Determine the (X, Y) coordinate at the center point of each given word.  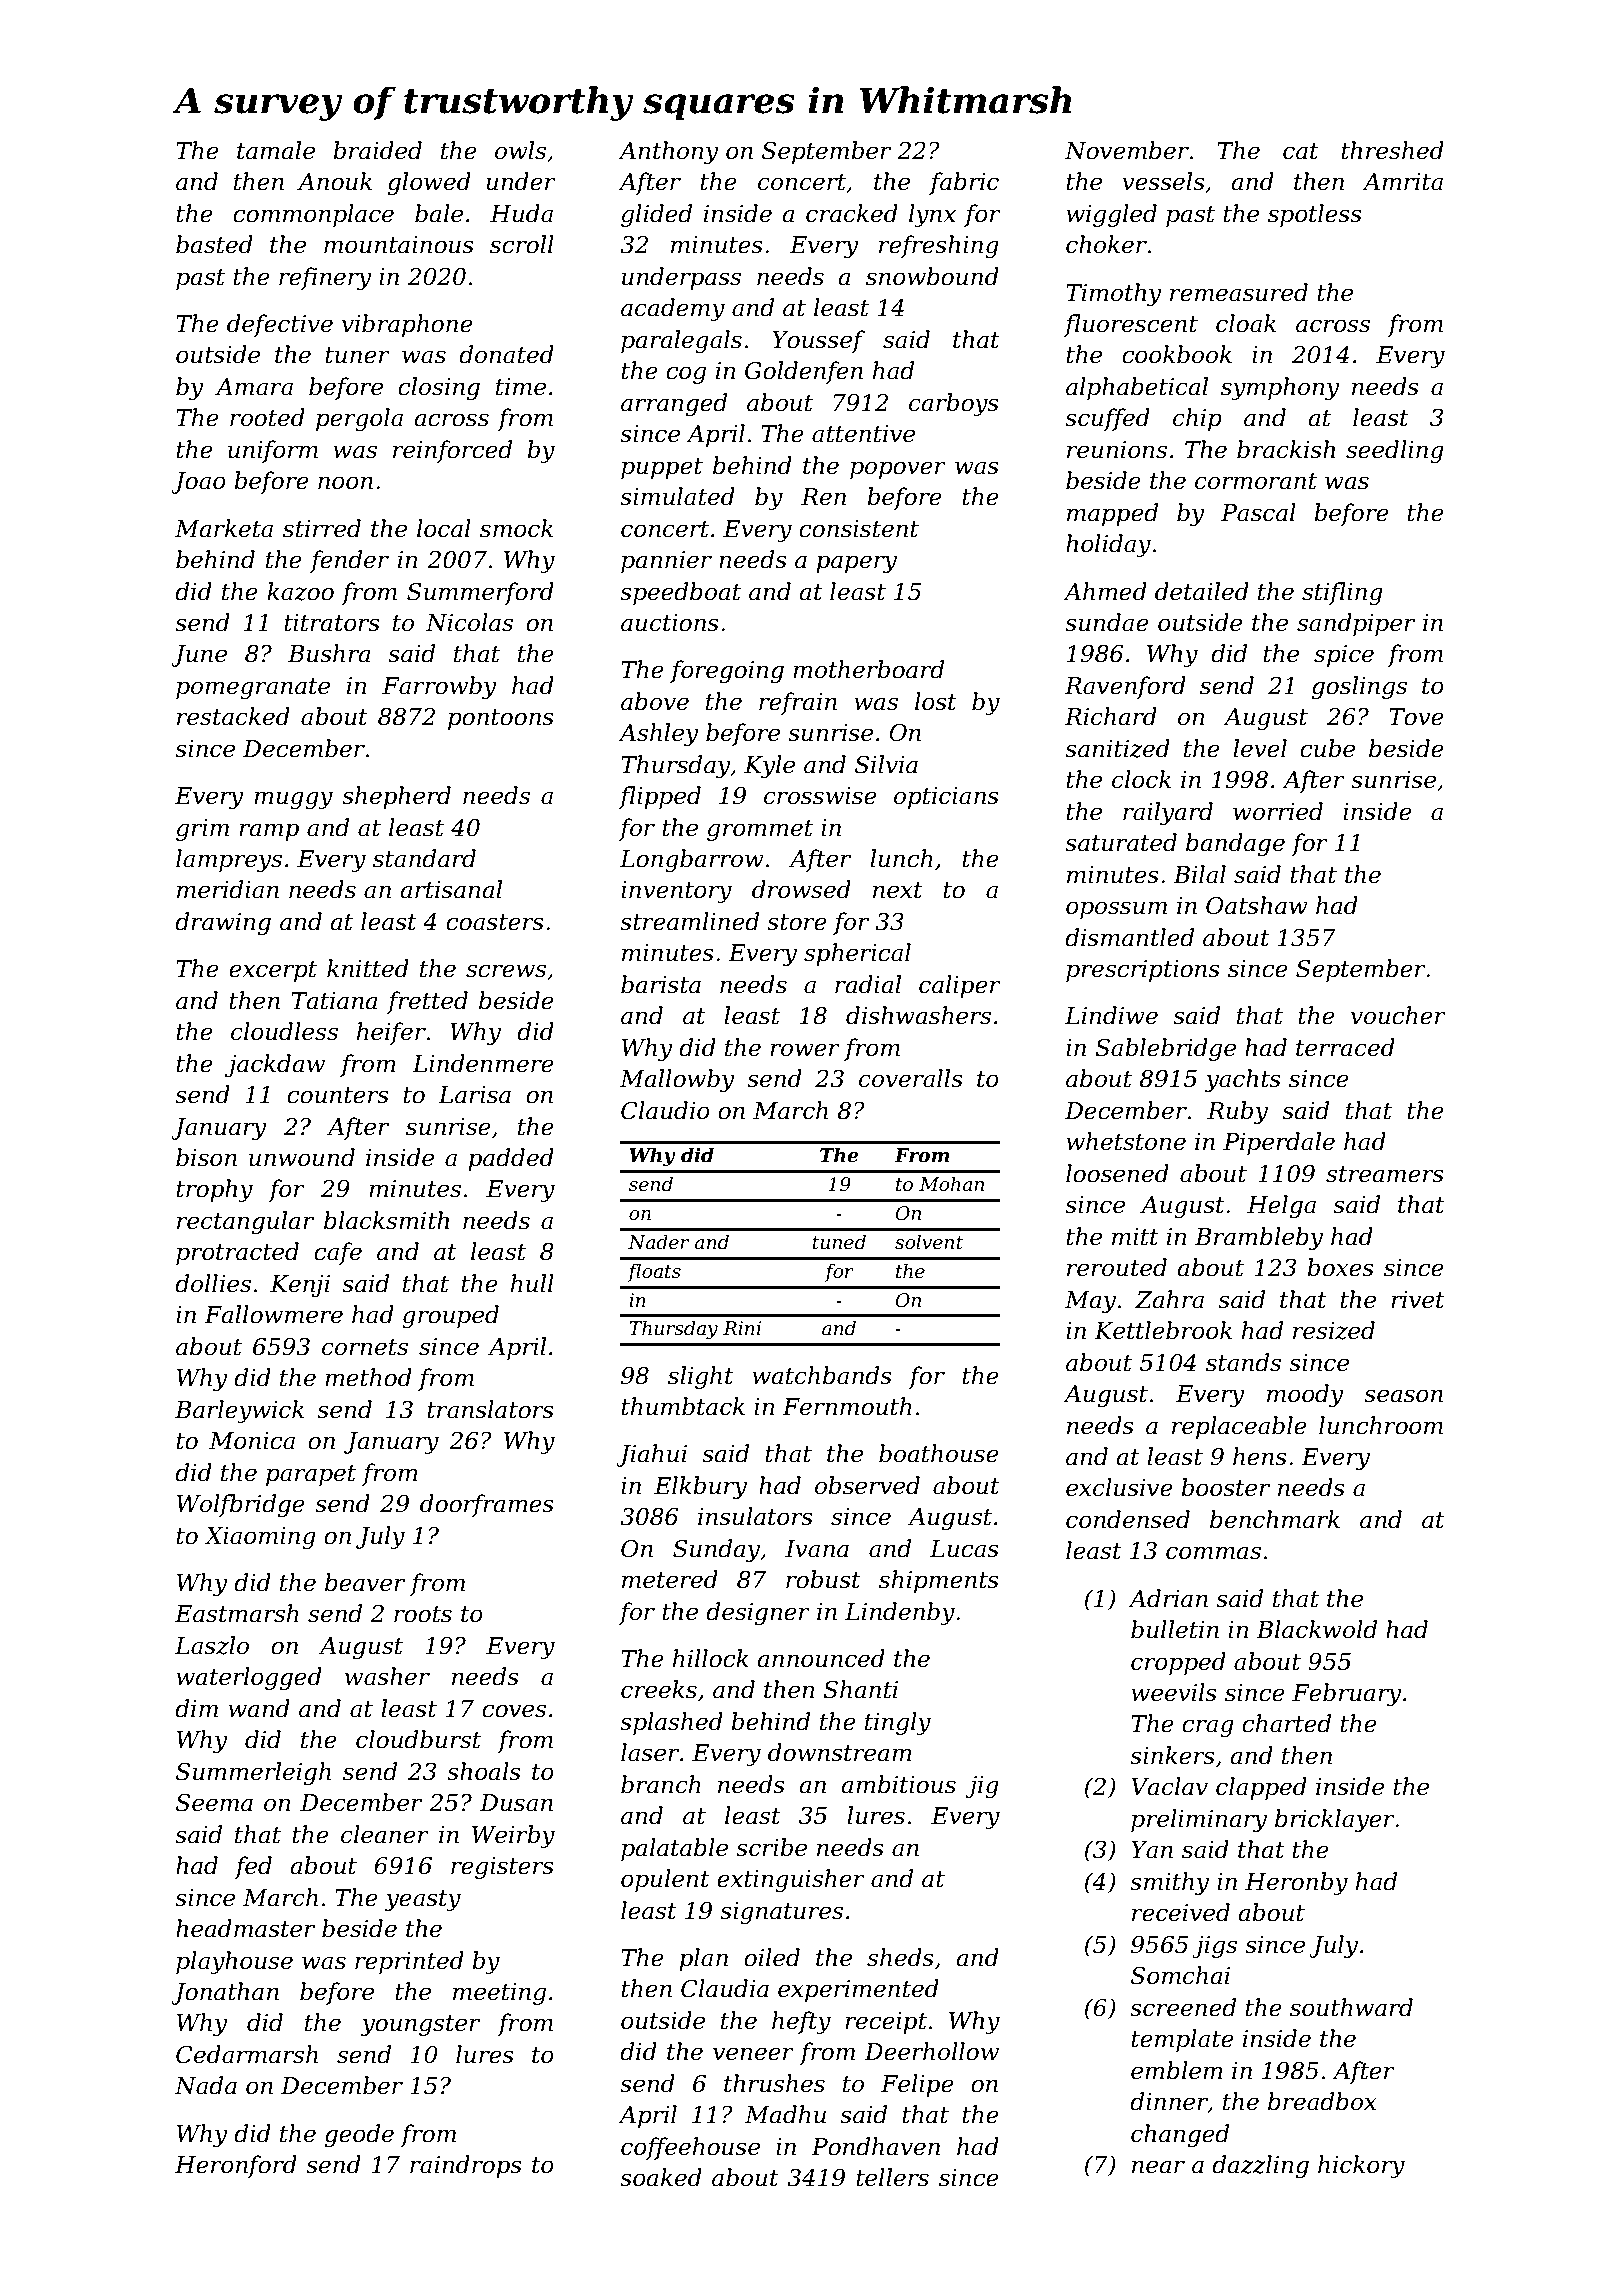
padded (511, 1159)
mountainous (399, 245)
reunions (1117, 450)
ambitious (898, 1784)
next (898, 890)
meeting (499, 1994)
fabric (964, 183)
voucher (1398, 1015)
